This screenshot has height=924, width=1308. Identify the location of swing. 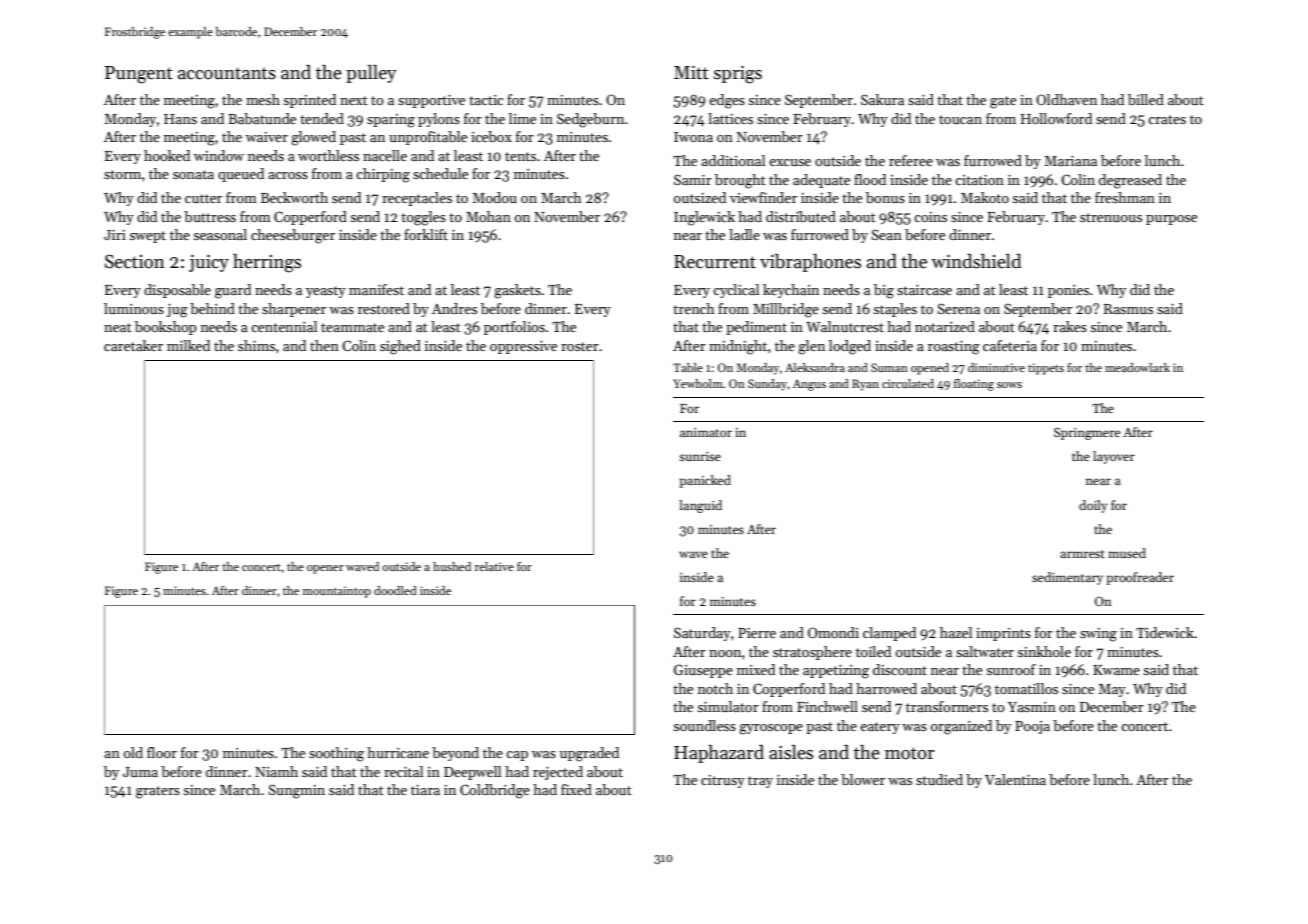
(1098, 635).
